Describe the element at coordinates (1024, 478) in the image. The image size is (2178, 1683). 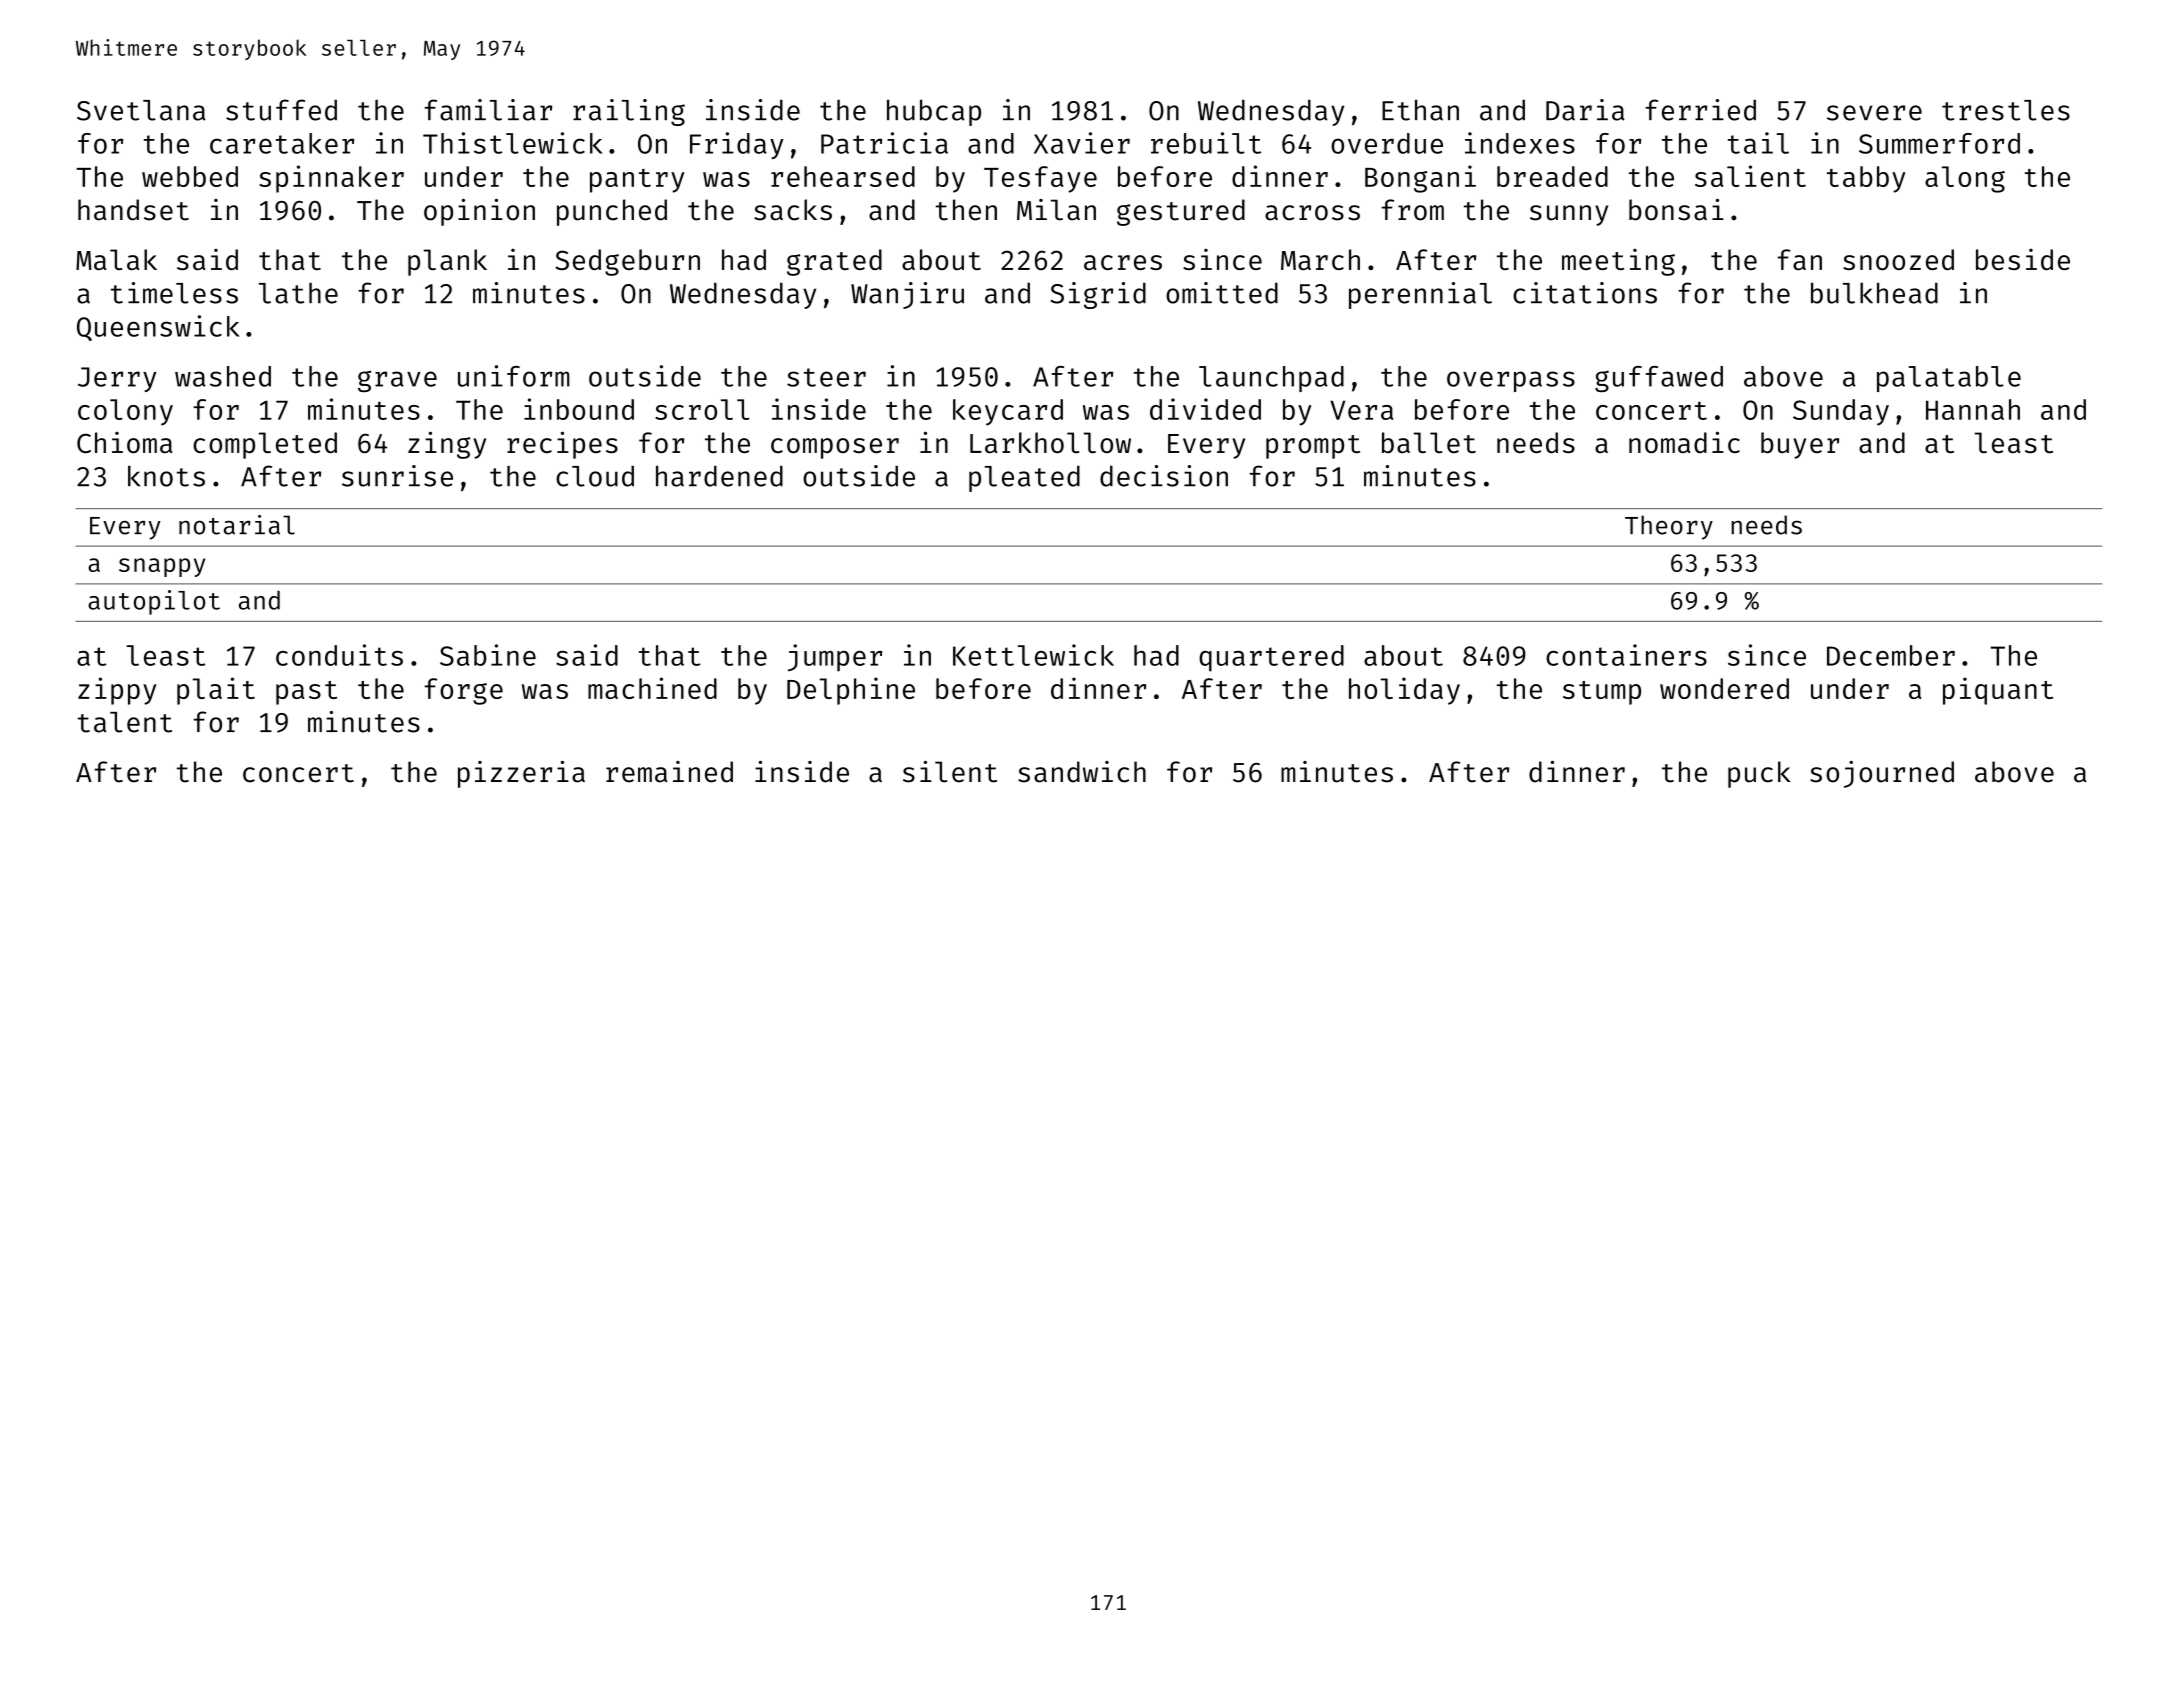
I see `pleated` at that location.
